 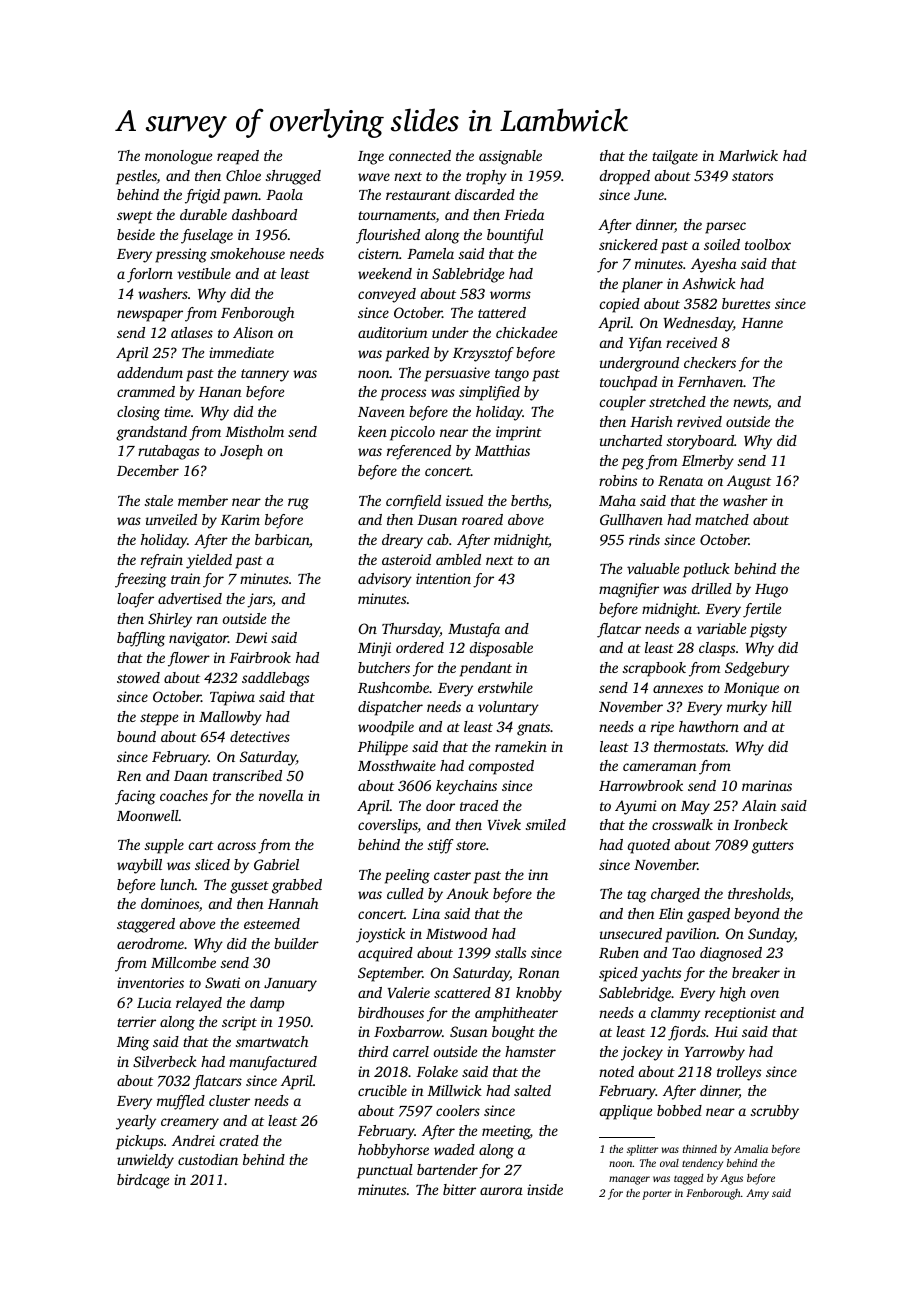 What do you see at coordinates (706, 570) in the screenshot?
I see `potluck` at bounding box center [706, 570].
